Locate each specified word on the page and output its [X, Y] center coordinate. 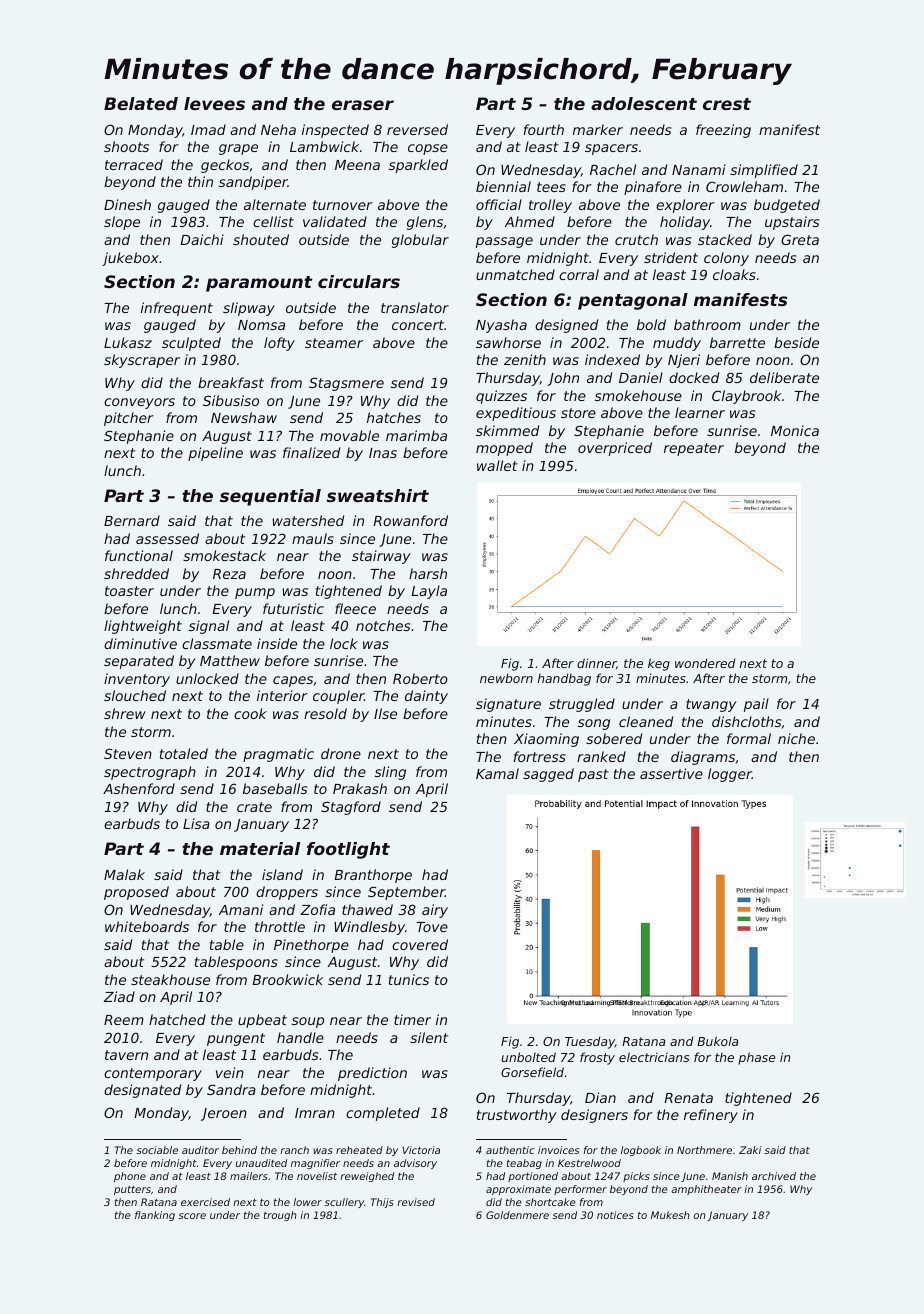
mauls [313, 538]
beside [796, 342]
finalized [311, 452]
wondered [705, 663]
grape [238, 149]
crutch [636, 239]
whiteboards [147, 926]
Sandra [231, 1089]
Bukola [717, 1041]
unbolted [528, 1057]
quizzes [501, 397]
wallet [497, 465]
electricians [654, 1057]
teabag [524, 1164]
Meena [357, 165]
